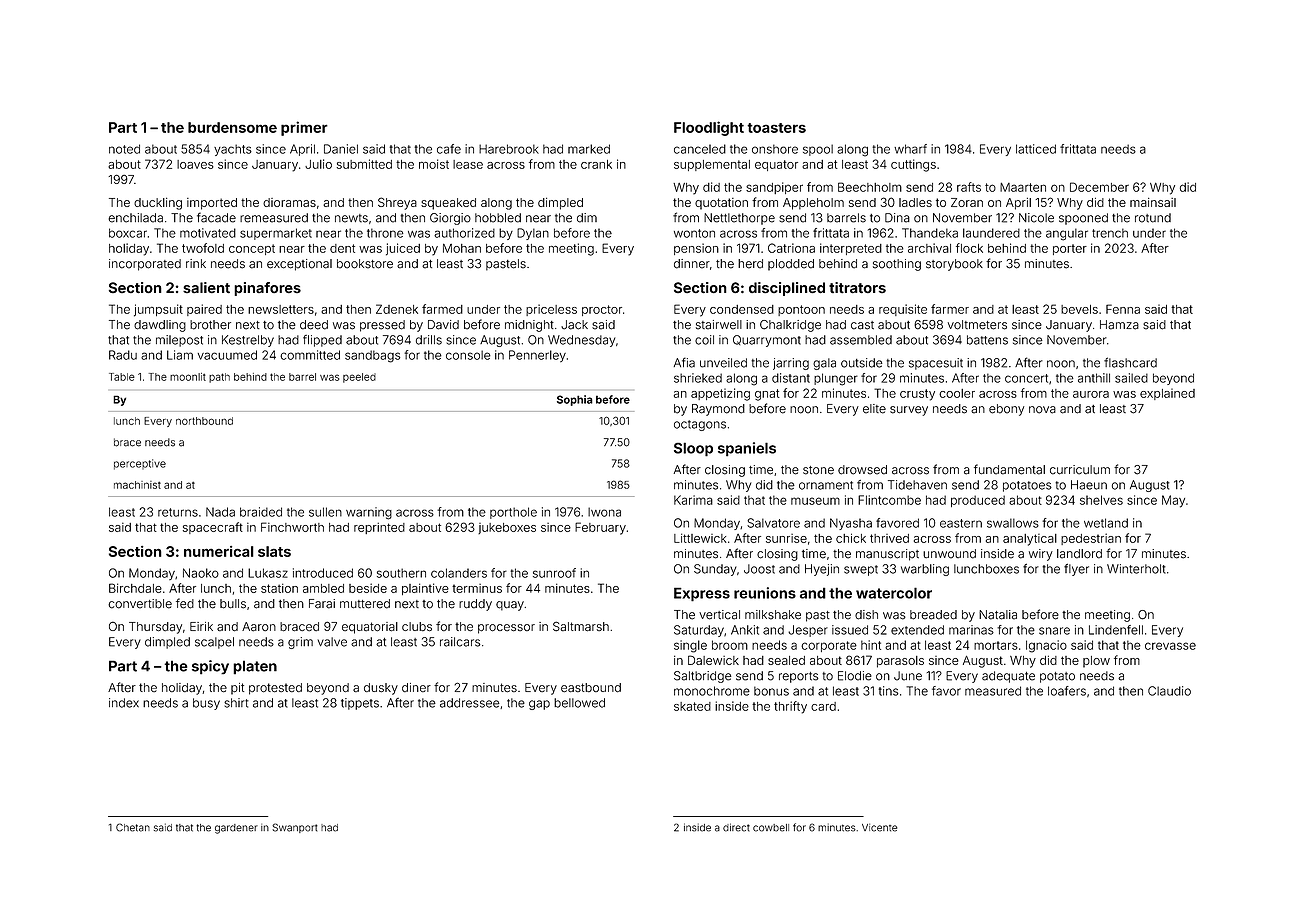 This page has height=924, width=1308. I want to click on stairwell, so click(719, 325).
